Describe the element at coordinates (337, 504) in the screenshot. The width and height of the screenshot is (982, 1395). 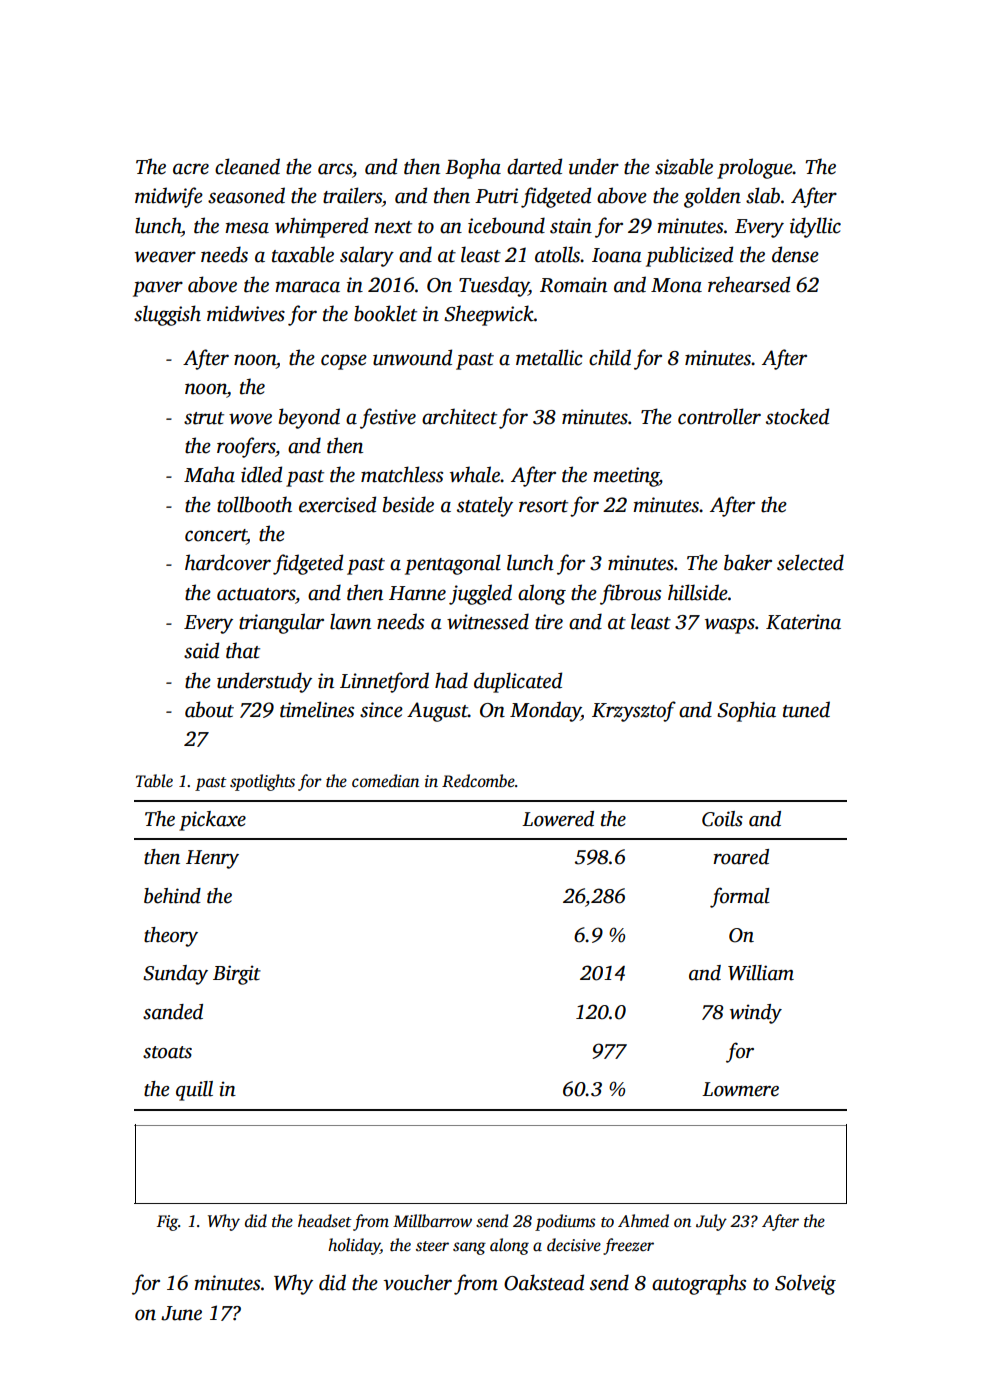
I see `exercised` at that location.
